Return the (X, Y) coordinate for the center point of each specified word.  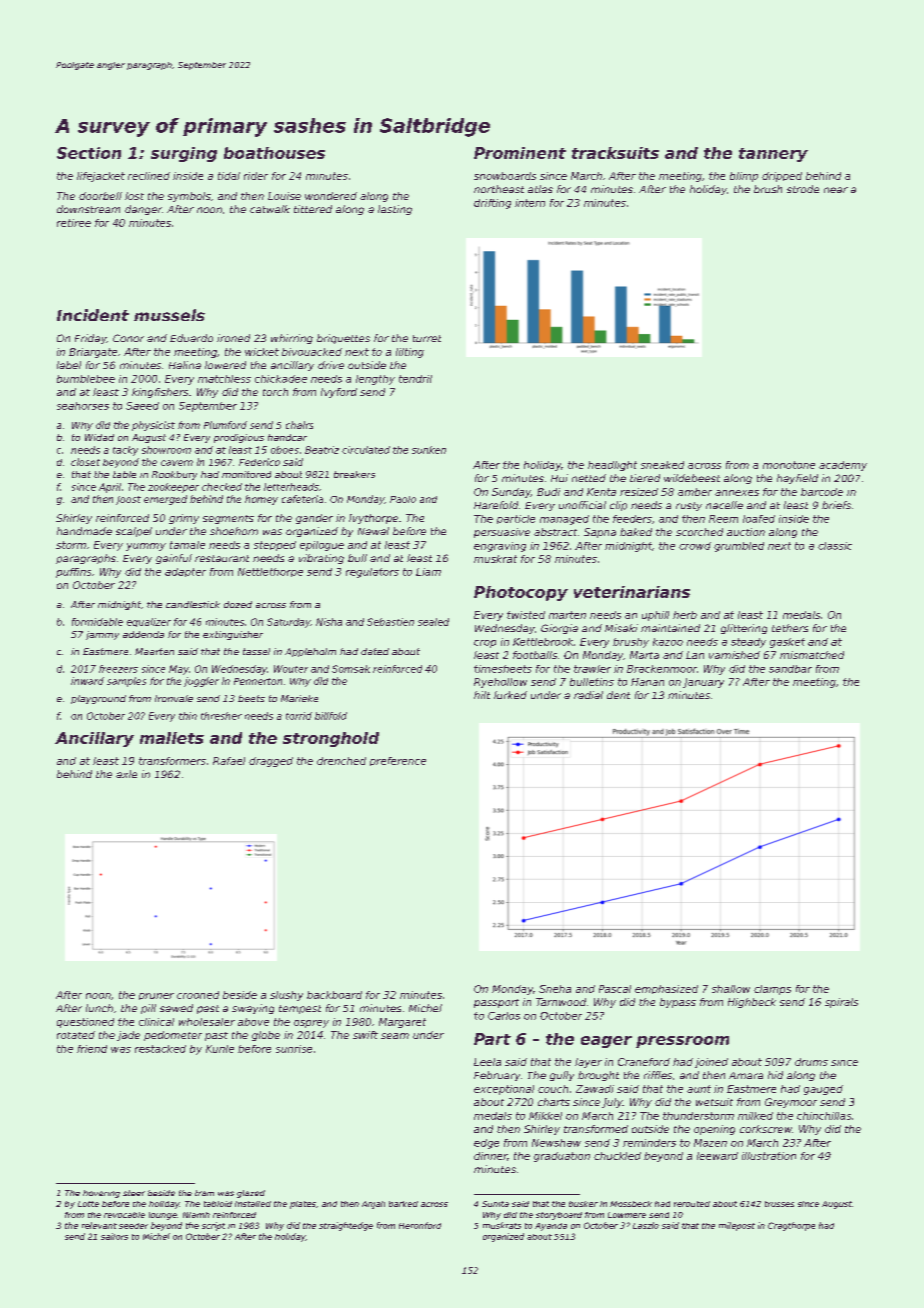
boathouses (274, 153)
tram (204, 1193)
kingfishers (160, 393)
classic (835, 546)
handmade (84, 531)
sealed (433, 622)
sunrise (294, 1049)
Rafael (229, 761)
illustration (769, 1156)
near (836, 190)
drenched (341, 761)
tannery (773, 155)
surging (184, 154)
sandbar (790, 669)
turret (427, 338)
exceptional (504, 1090)
